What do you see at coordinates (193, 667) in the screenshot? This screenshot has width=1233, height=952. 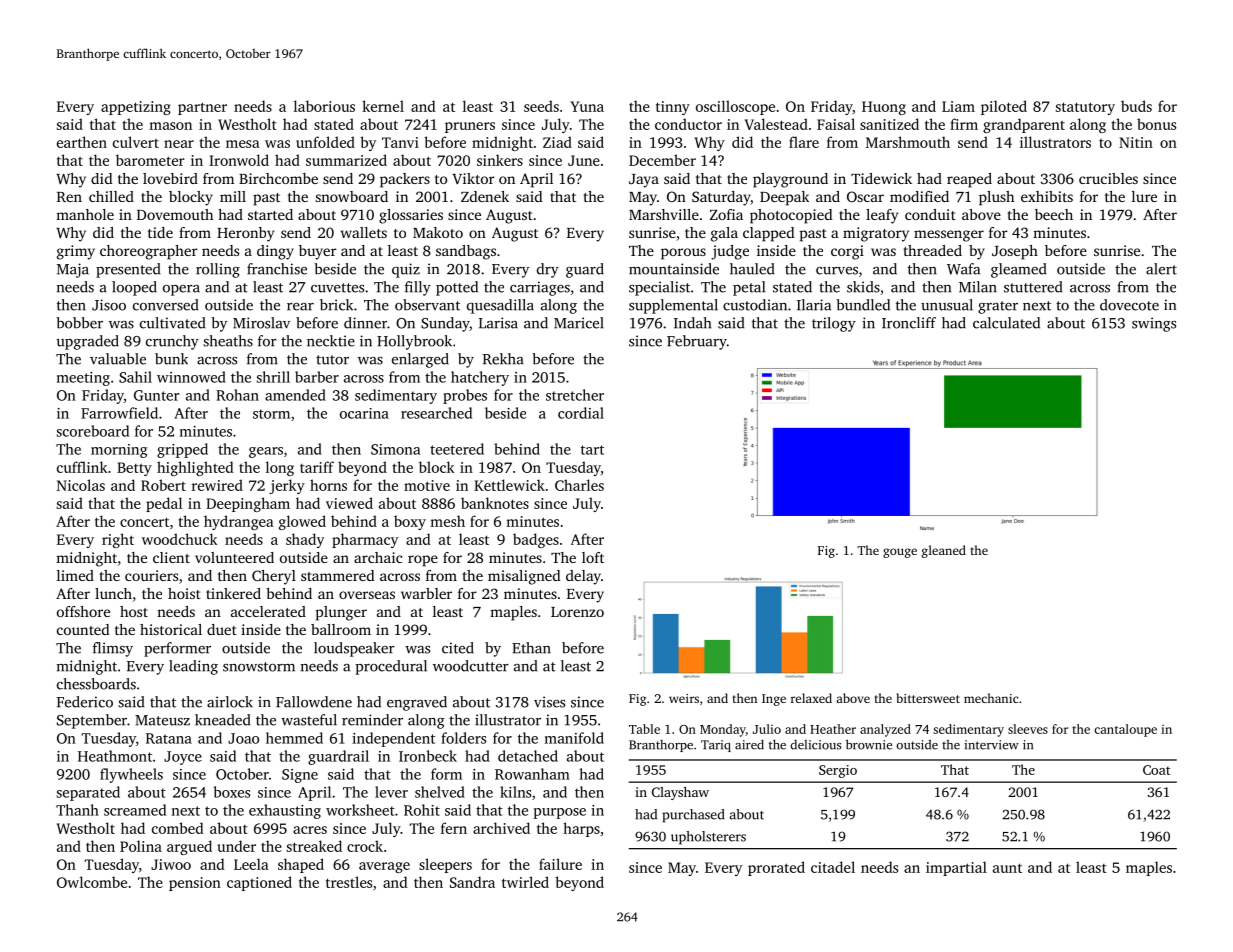 I see `leading` at bounding box center [193, 667].
